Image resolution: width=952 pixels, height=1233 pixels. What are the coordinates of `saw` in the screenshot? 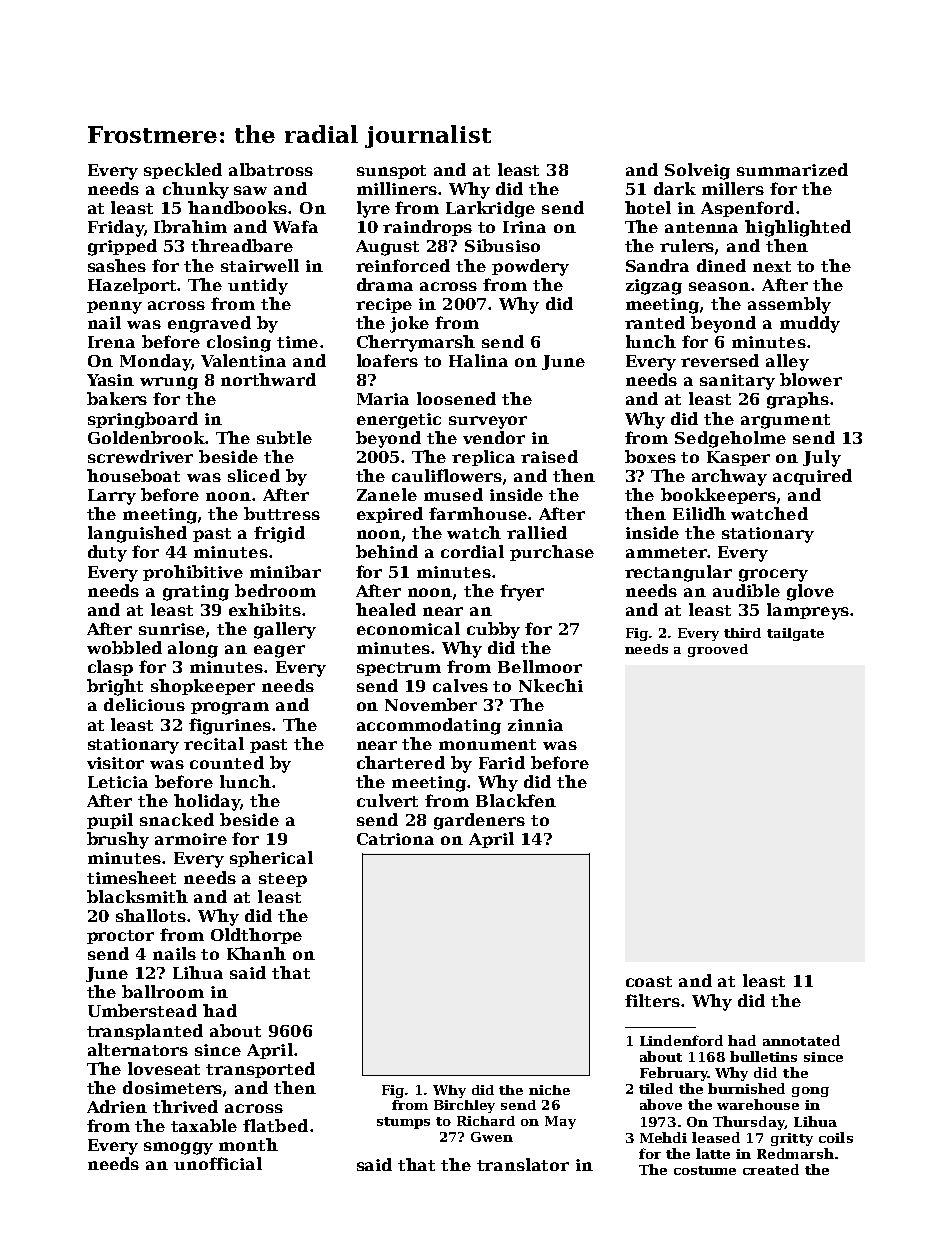 It's located at (250, 190).
